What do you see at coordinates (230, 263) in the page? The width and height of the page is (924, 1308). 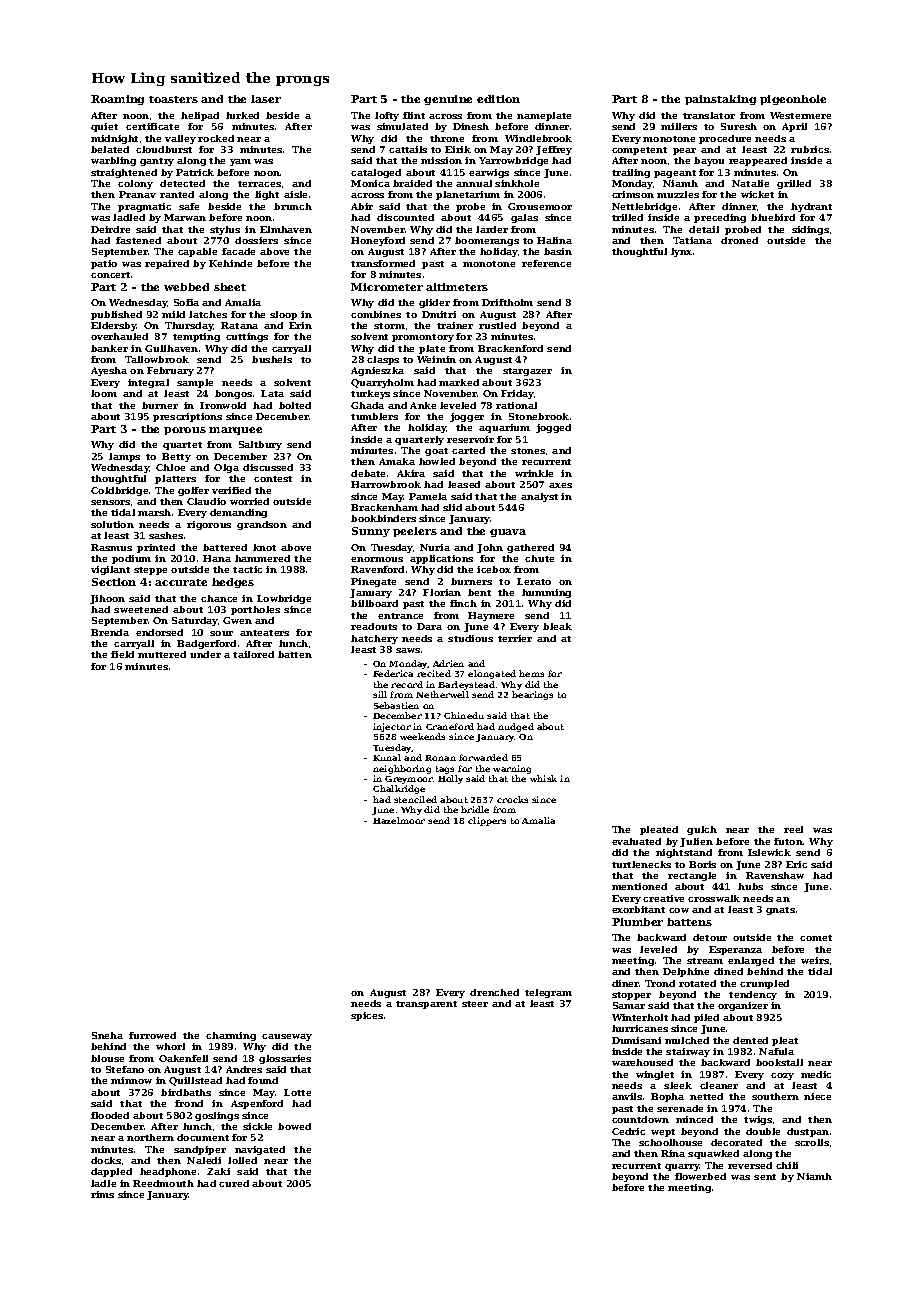 I see `Kehinde` at bounding box center [230, 263].
